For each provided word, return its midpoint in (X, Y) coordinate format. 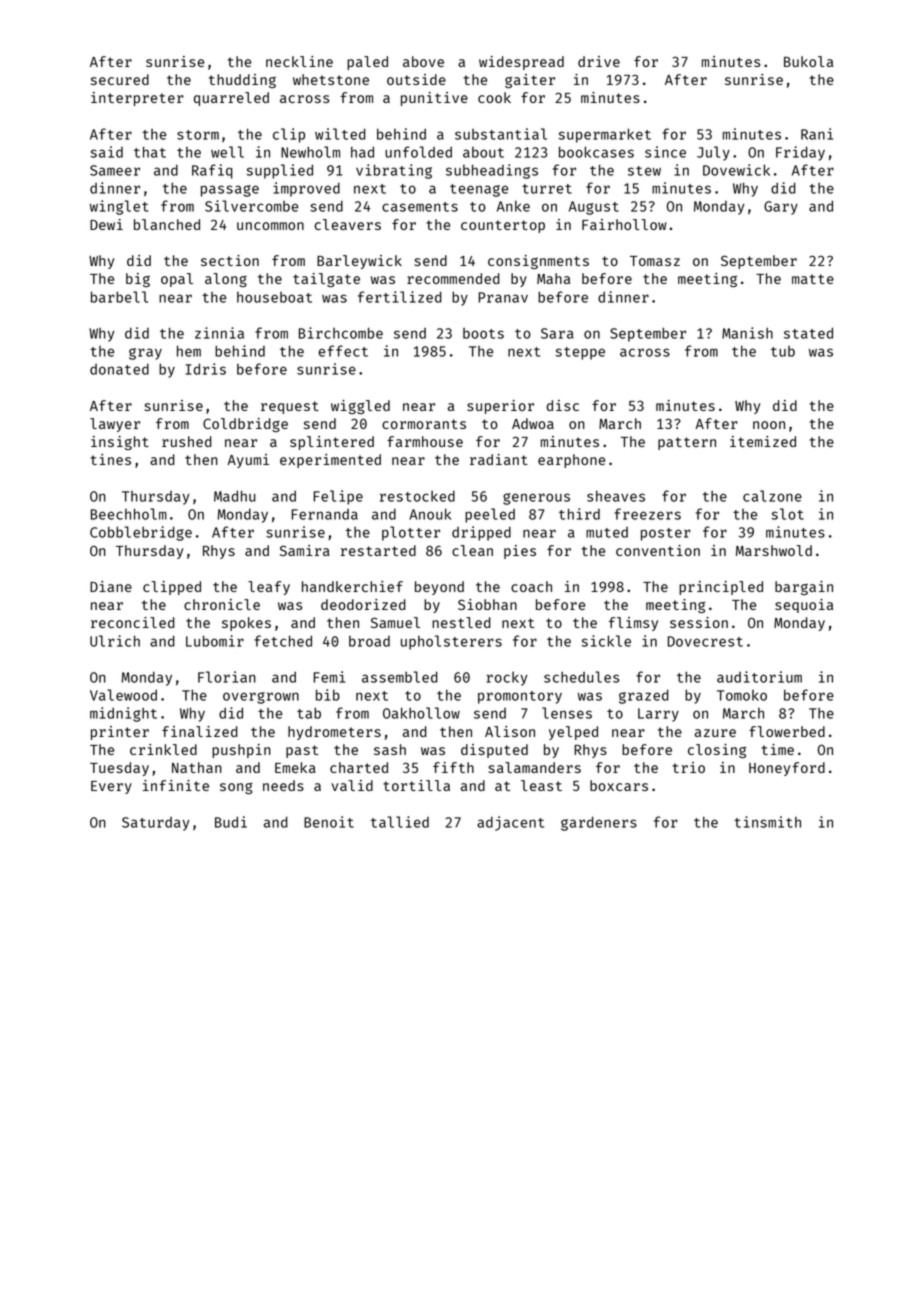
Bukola (808, 61)
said (107, 152)
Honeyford (787, 769)
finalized (200, 731)
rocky (507, 678)
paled (367, 63)
